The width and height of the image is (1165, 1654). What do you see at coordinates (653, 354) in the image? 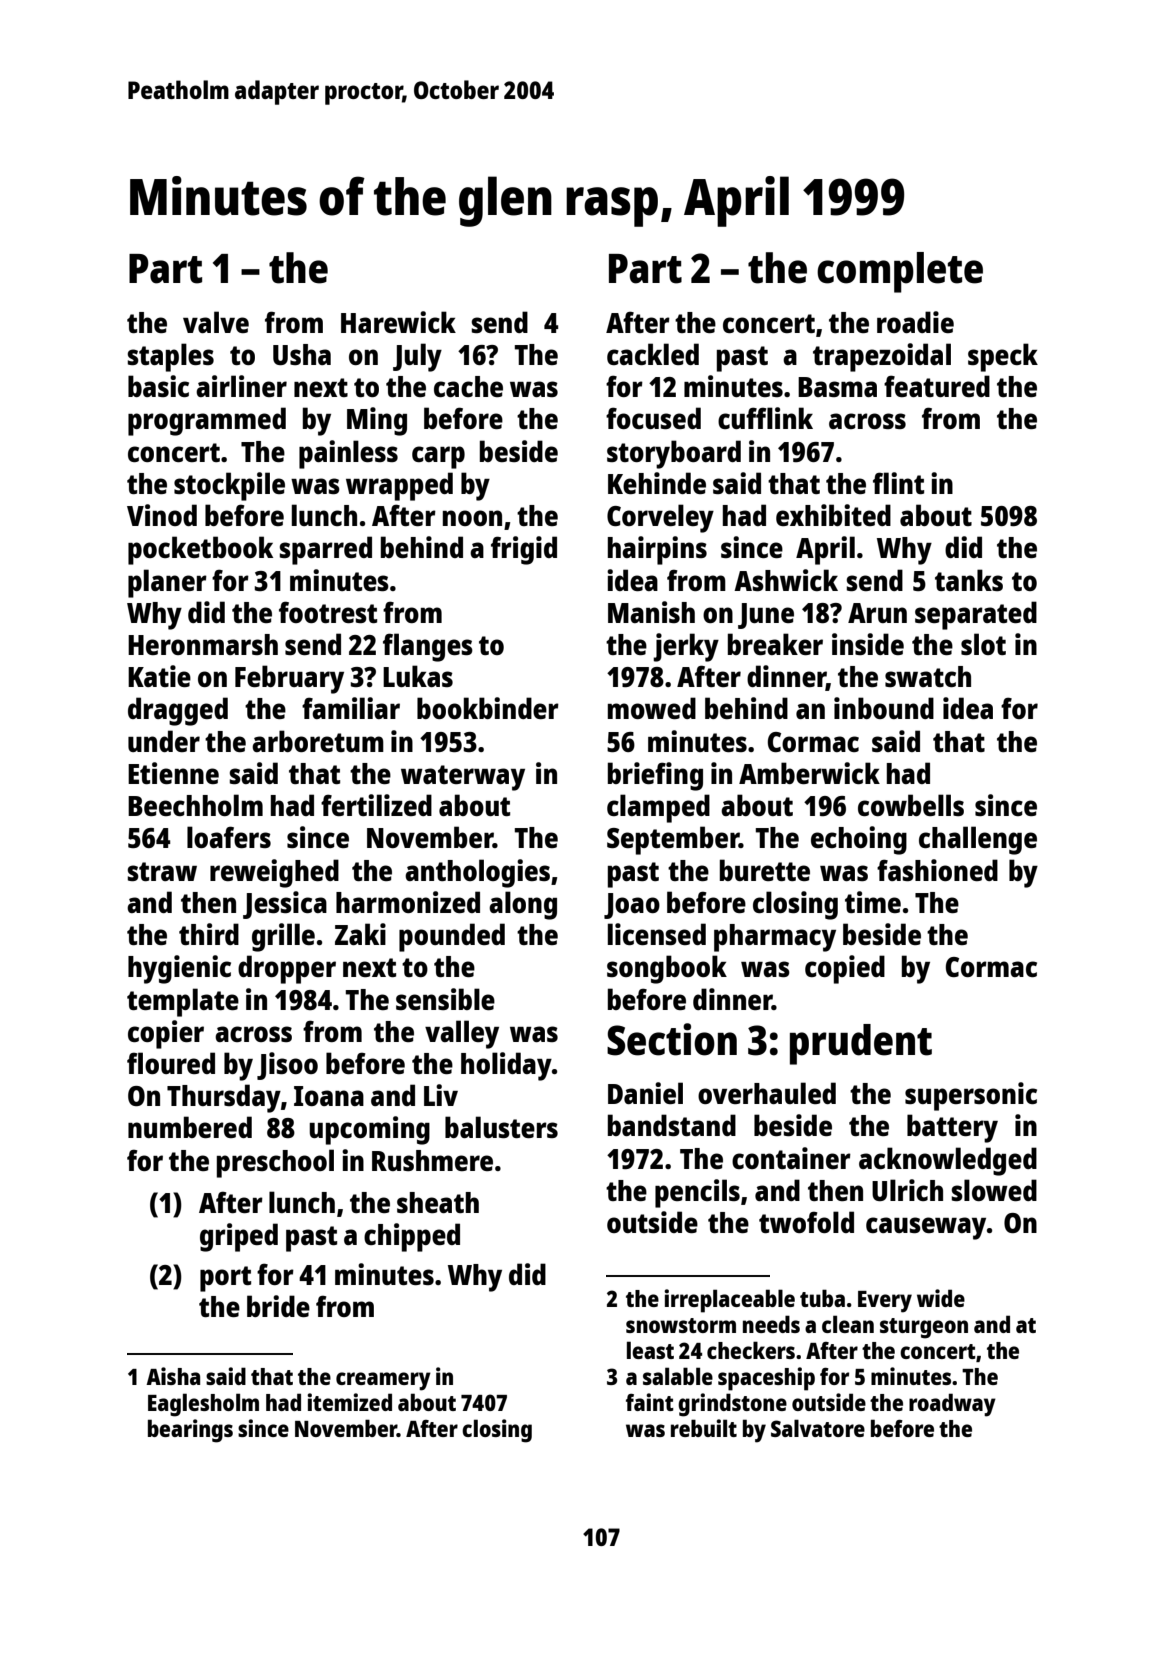
I see `cackled` at bounding box center [653, 354].
